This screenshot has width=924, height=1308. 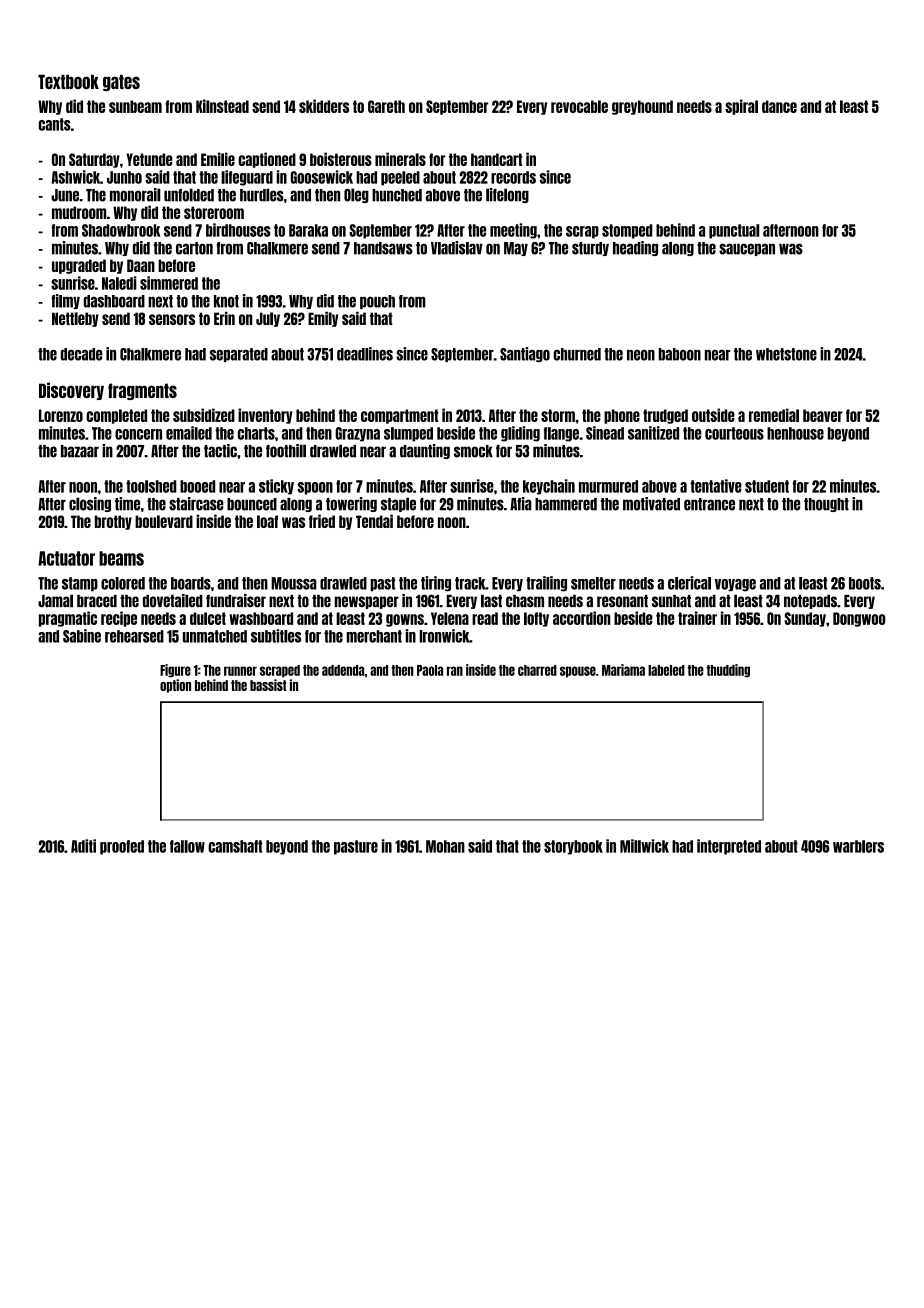 What do you see at coordinates (386, 106) in the screenshot?
I see `Gareth` at bounding box center [386, 106].
